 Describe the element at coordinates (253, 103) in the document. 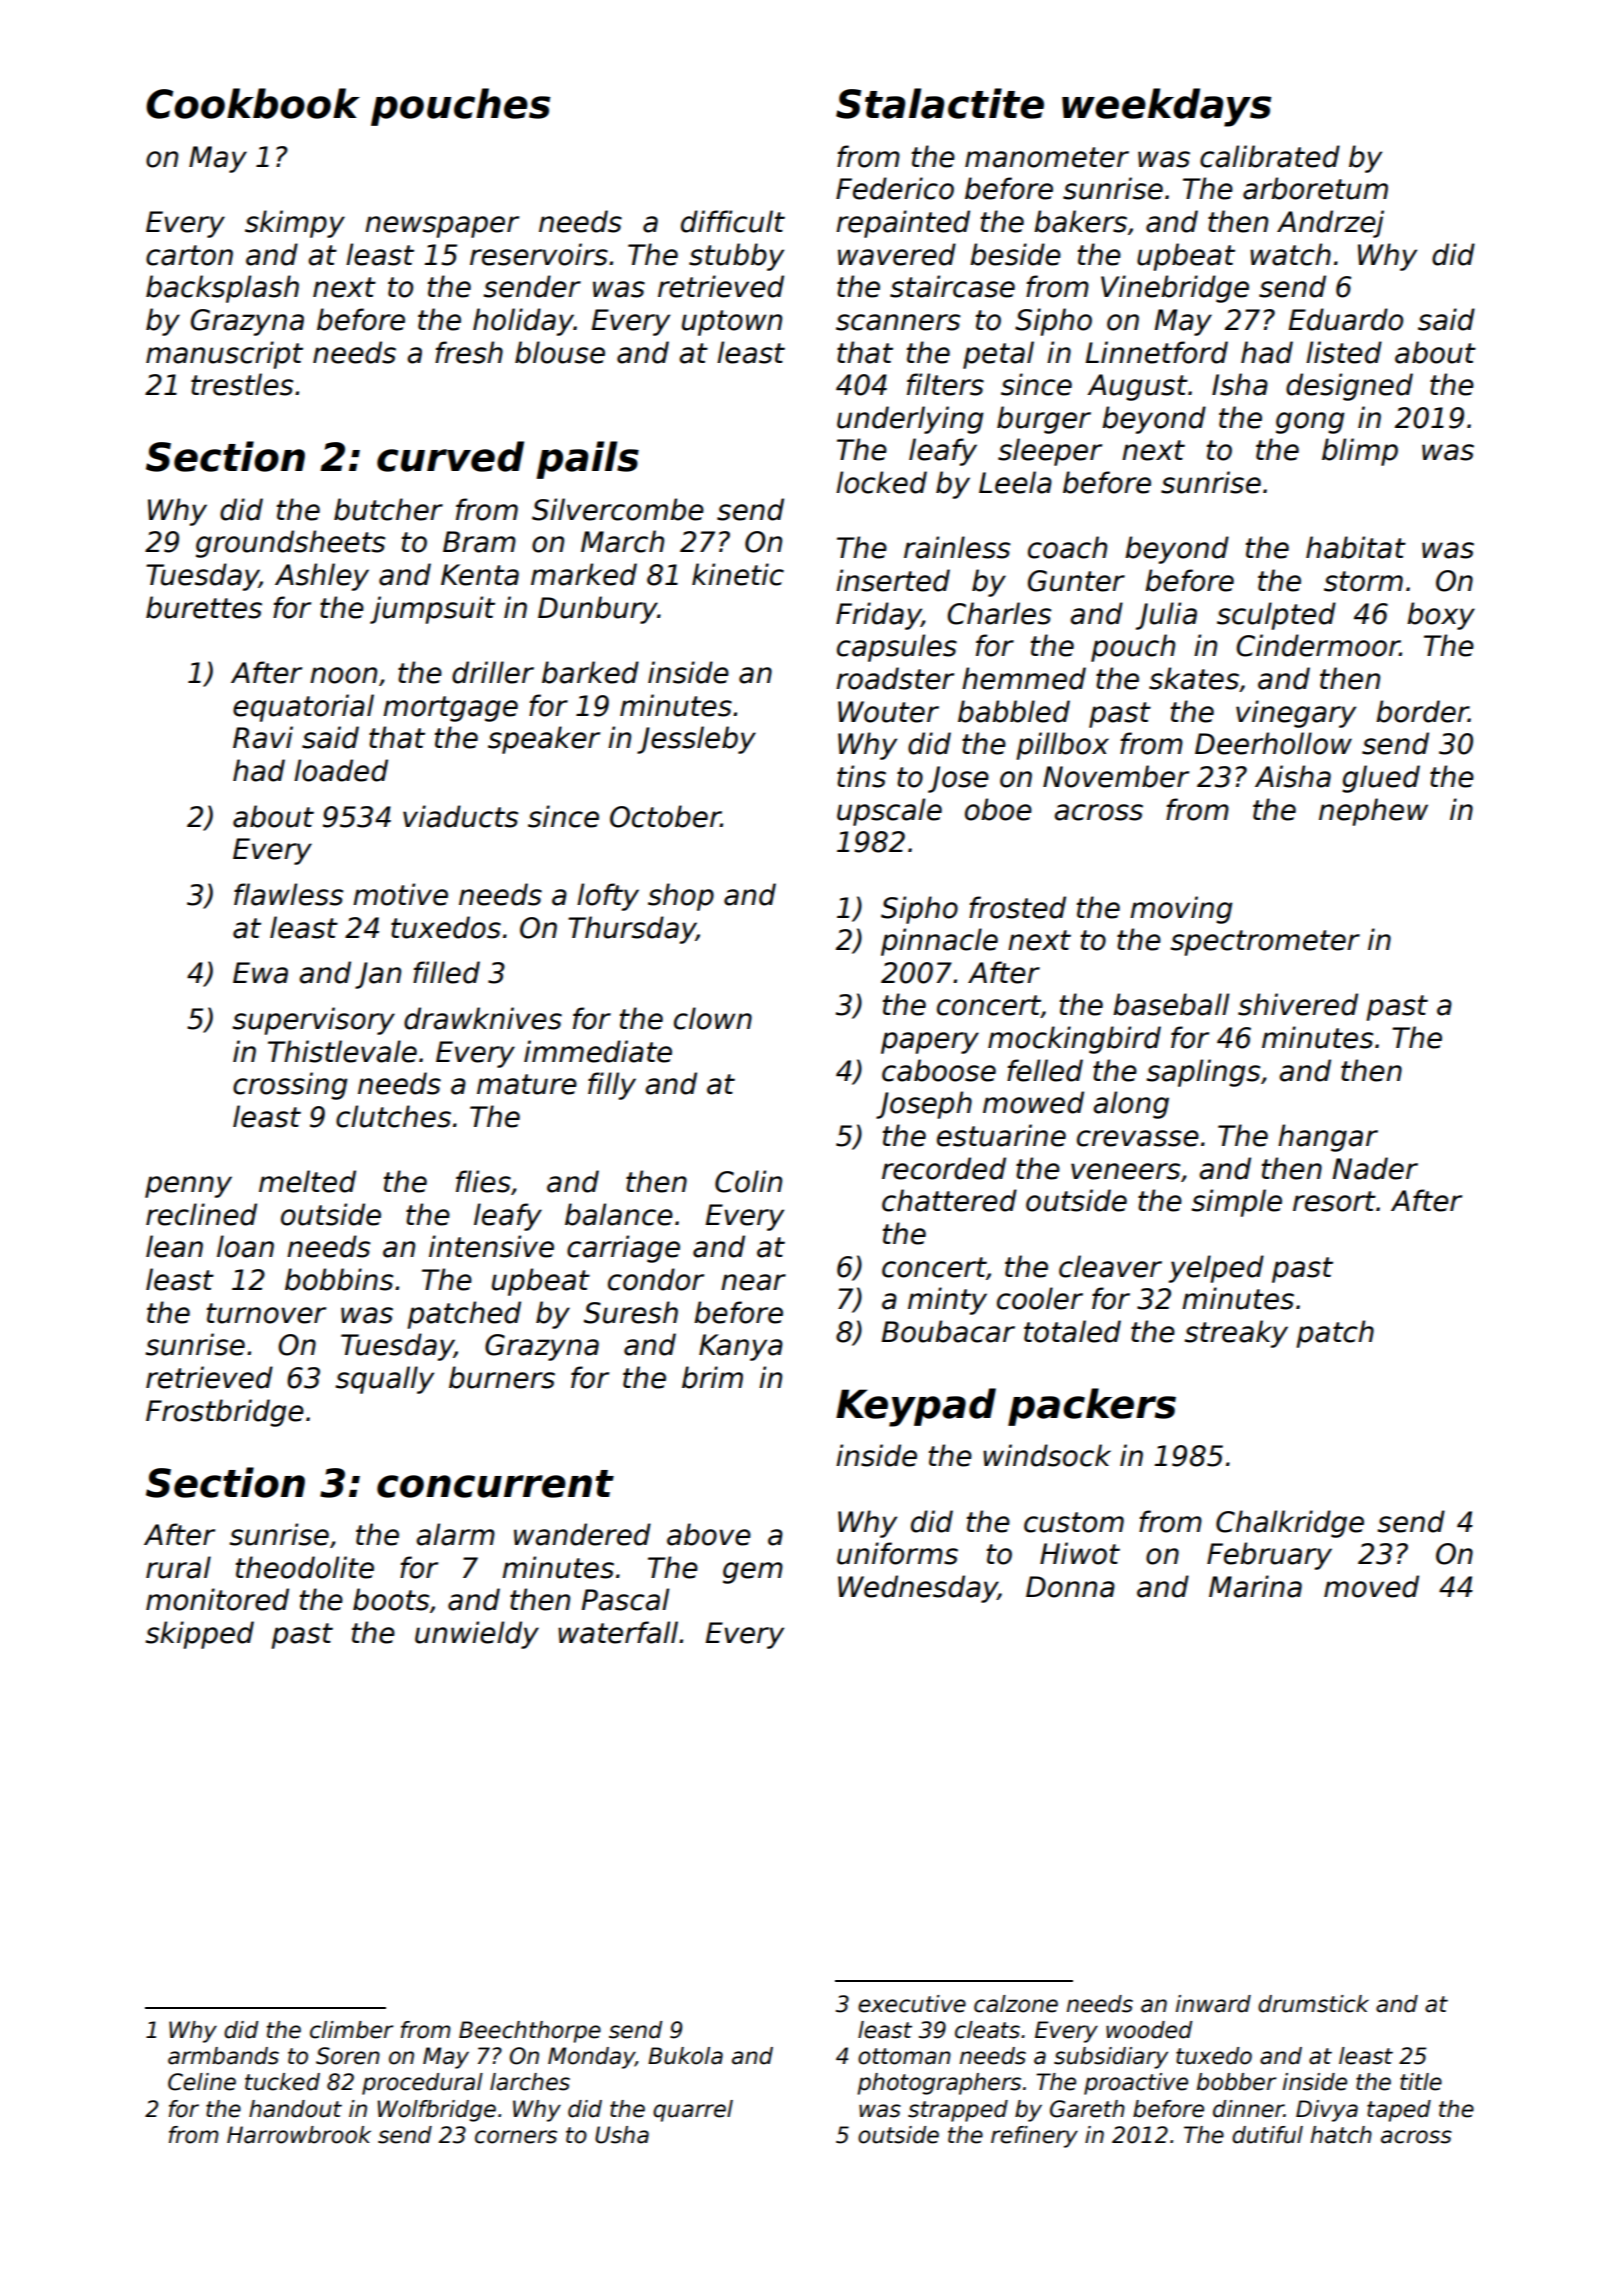

I see `Cookbook` at that location.
